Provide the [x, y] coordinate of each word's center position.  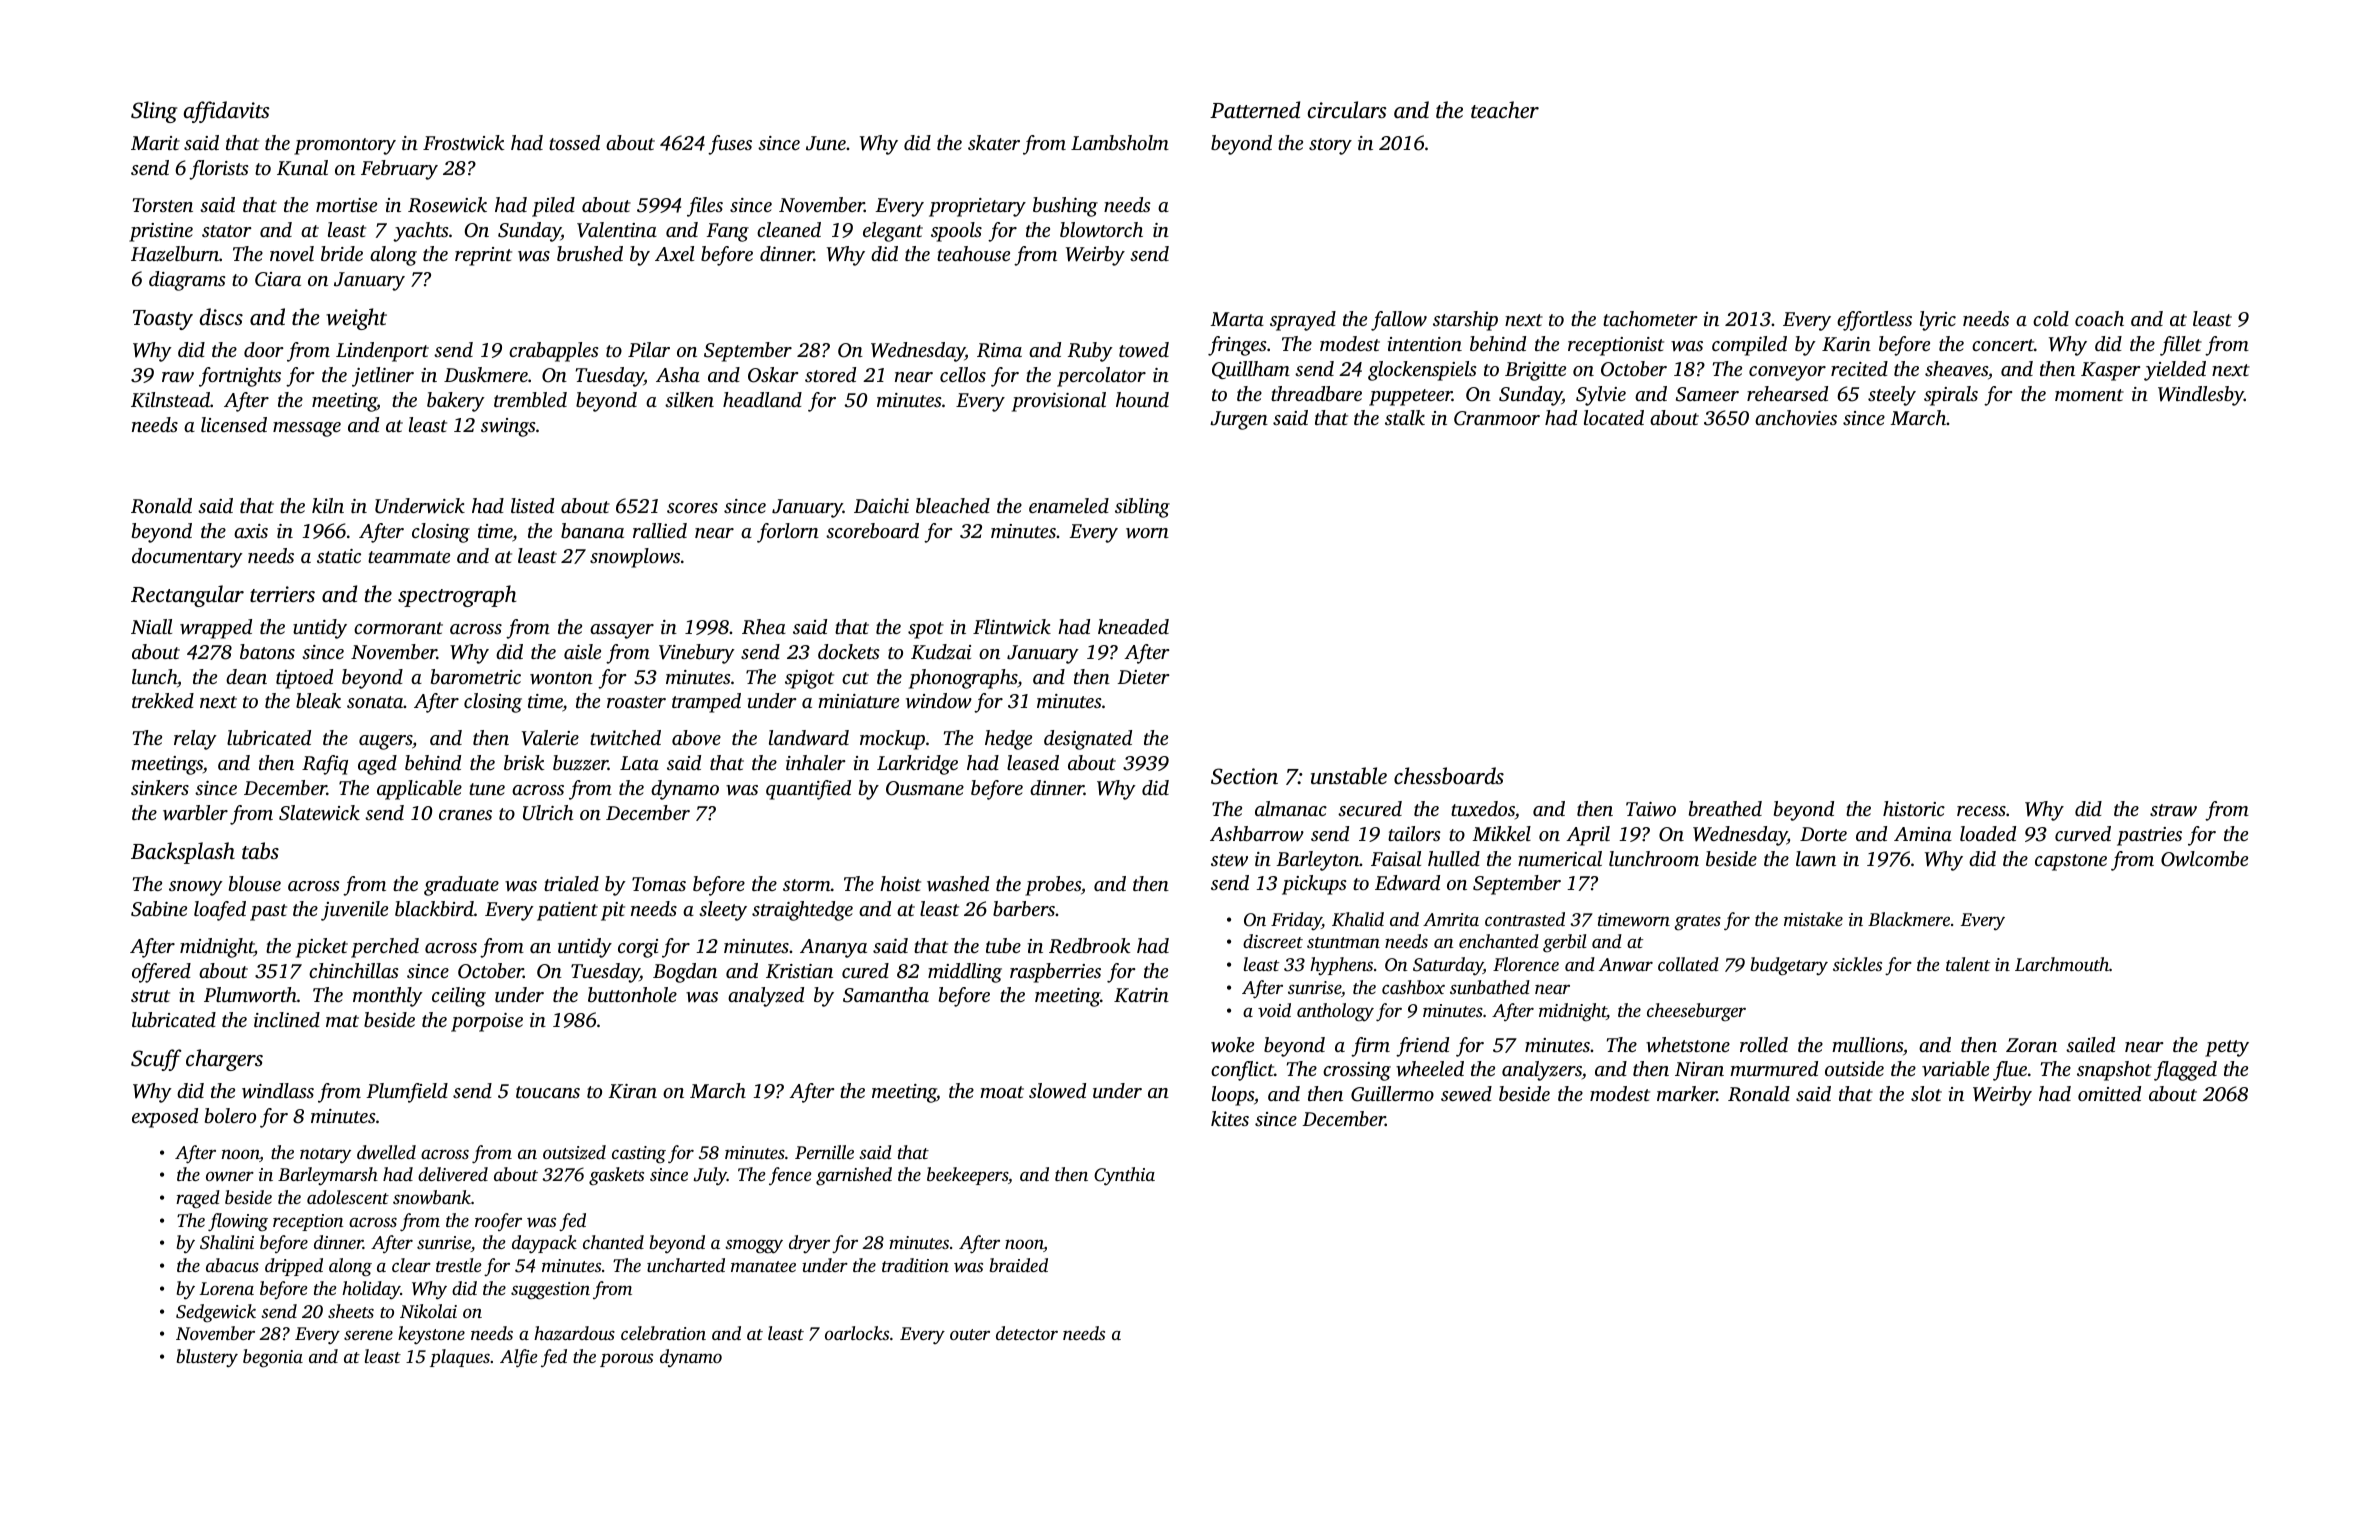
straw [2173, 810]
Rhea [764, 627]
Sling [154, 112]
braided [1018, 1265]
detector [1027, 1333]
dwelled [386, 1152]
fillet [2181, 346]
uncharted [686, 1265]
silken [689, 399]
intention [1425, 344]
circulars [1347, 109]
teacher [1505, 109]
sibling [1142, 508]
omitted [2109, 1093]
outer [970, 1334]
